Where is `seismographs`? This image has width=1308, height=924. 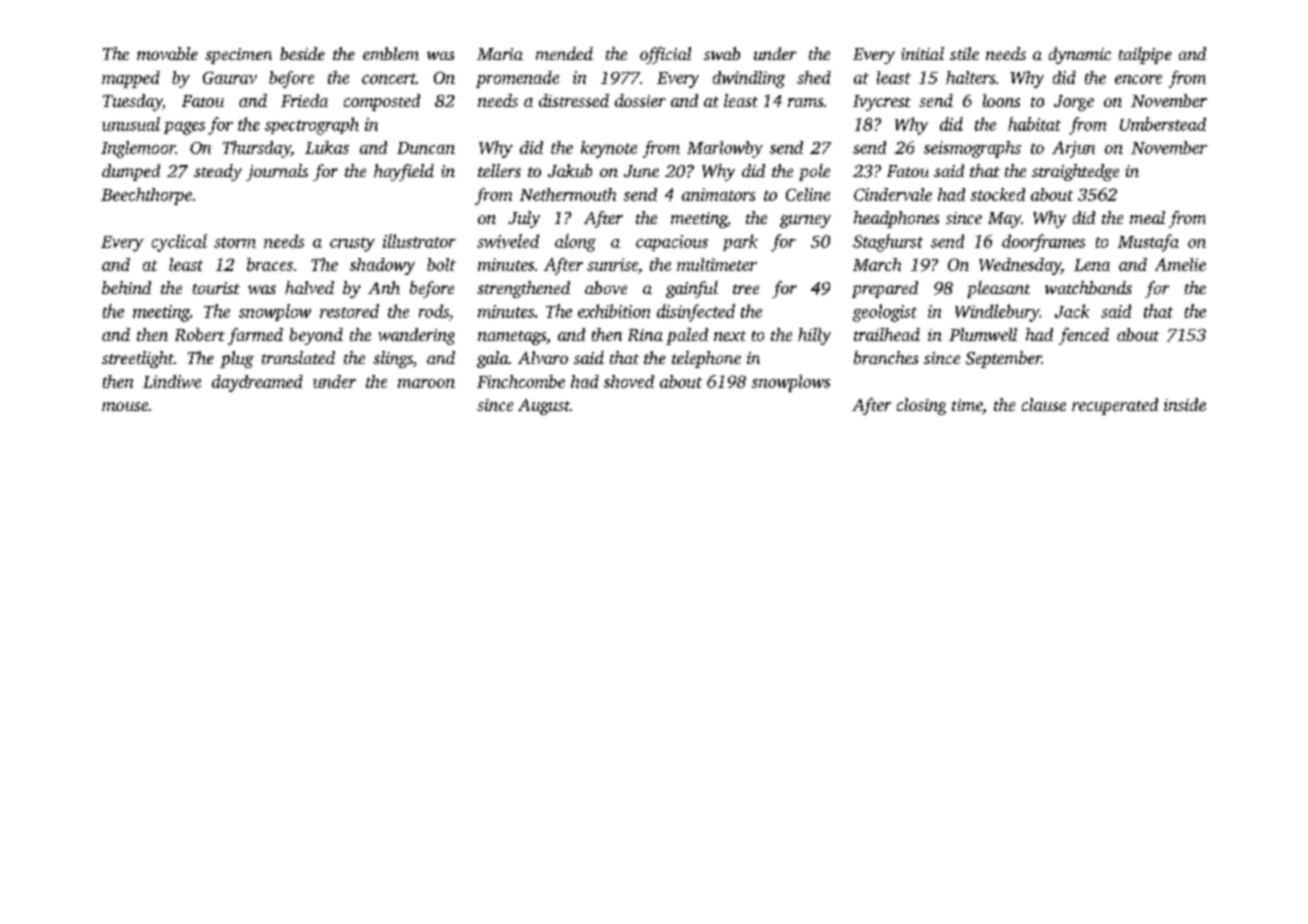
seismographs is located at coordinates (972, 149).
